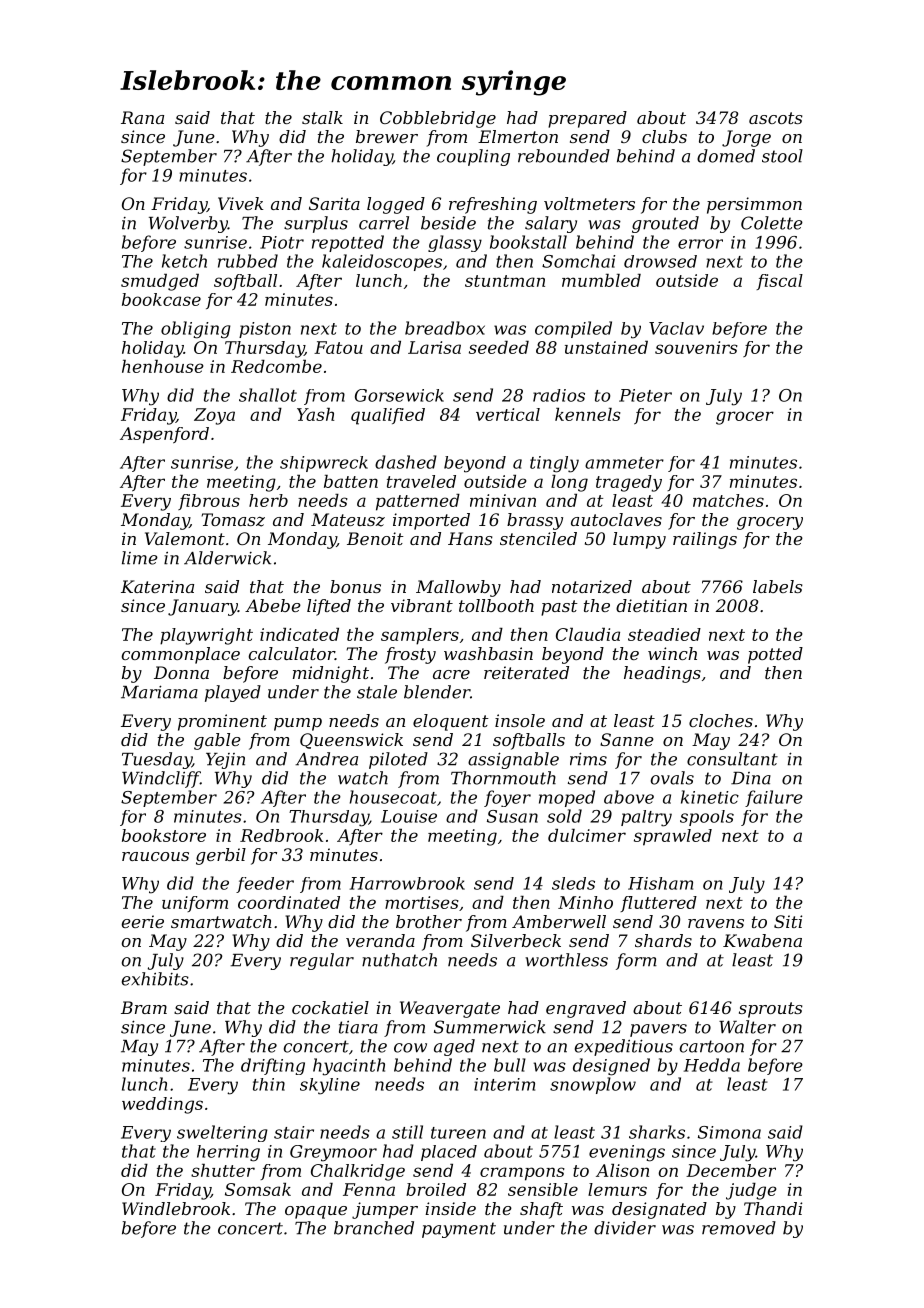 The image size is (924, 1308). What do you see at coordinates (559, 608) in the screenshot?
I see `past` at bounding box center [559, 608].
